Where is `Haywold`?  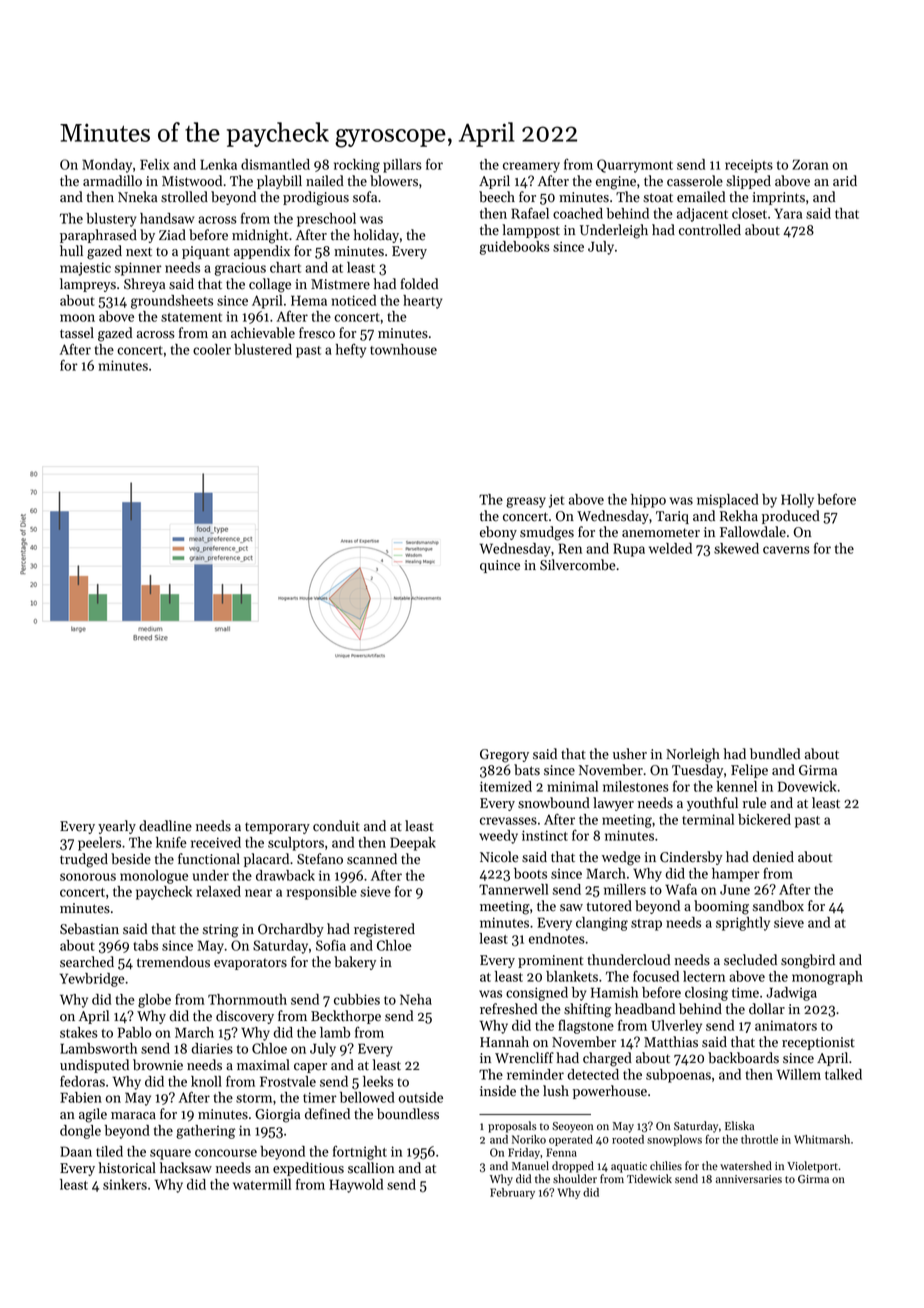
Haywold is located at coordinates (356, 1186).
